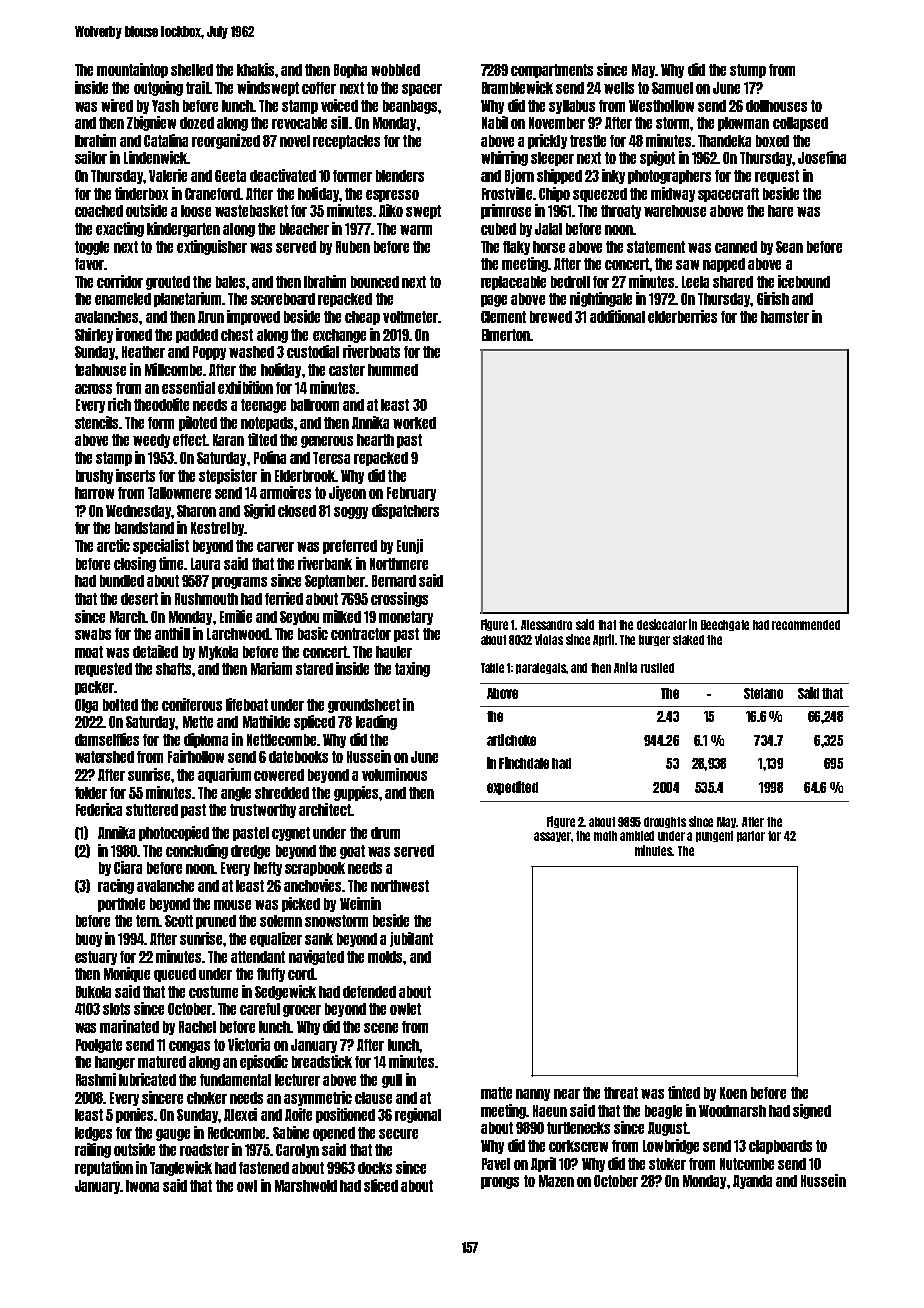  I want to click on compartments, so click(552, 71).
